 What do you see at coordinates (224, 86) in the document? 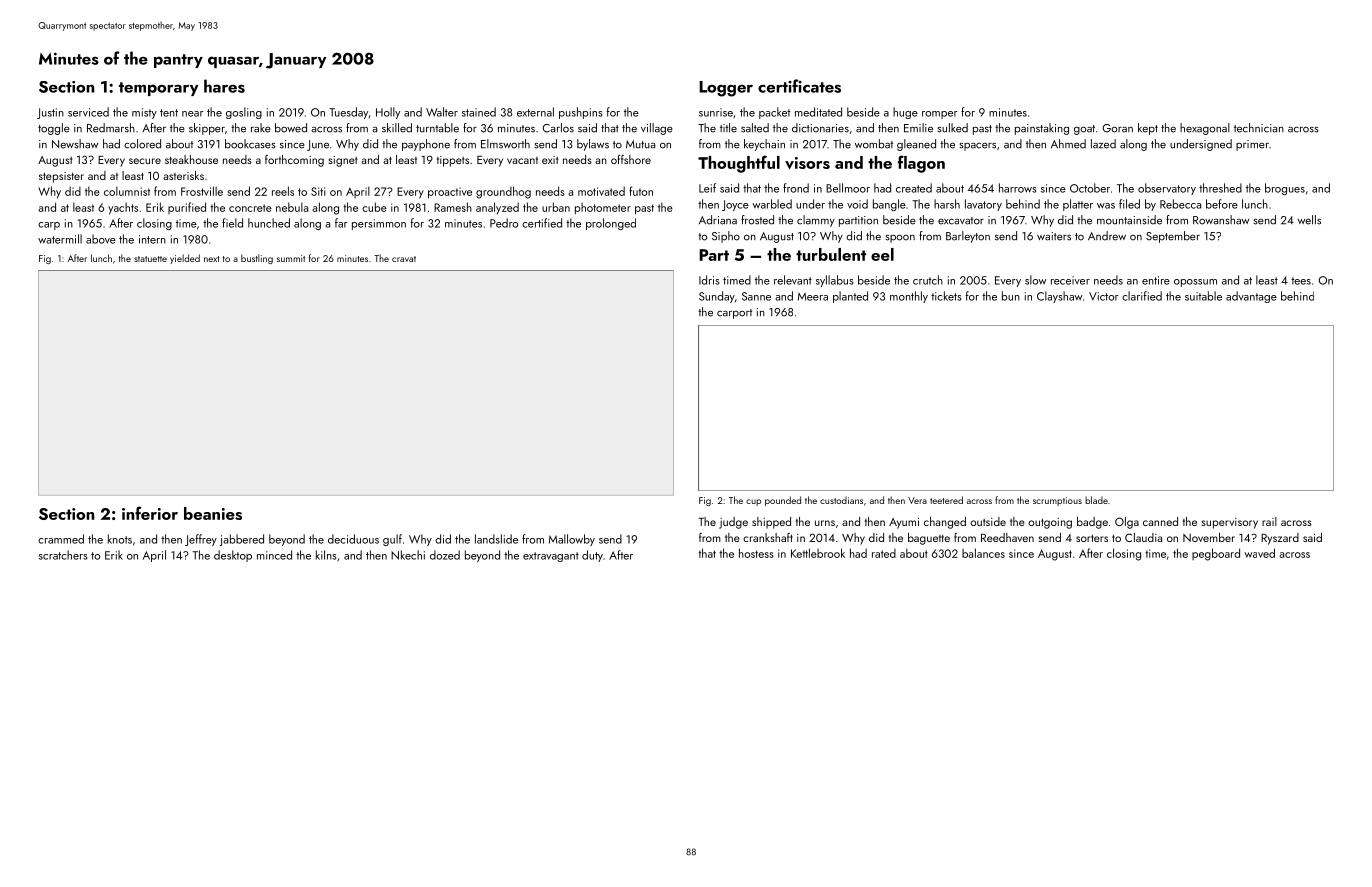
I see `hares` at bounding box center [224, 86].
